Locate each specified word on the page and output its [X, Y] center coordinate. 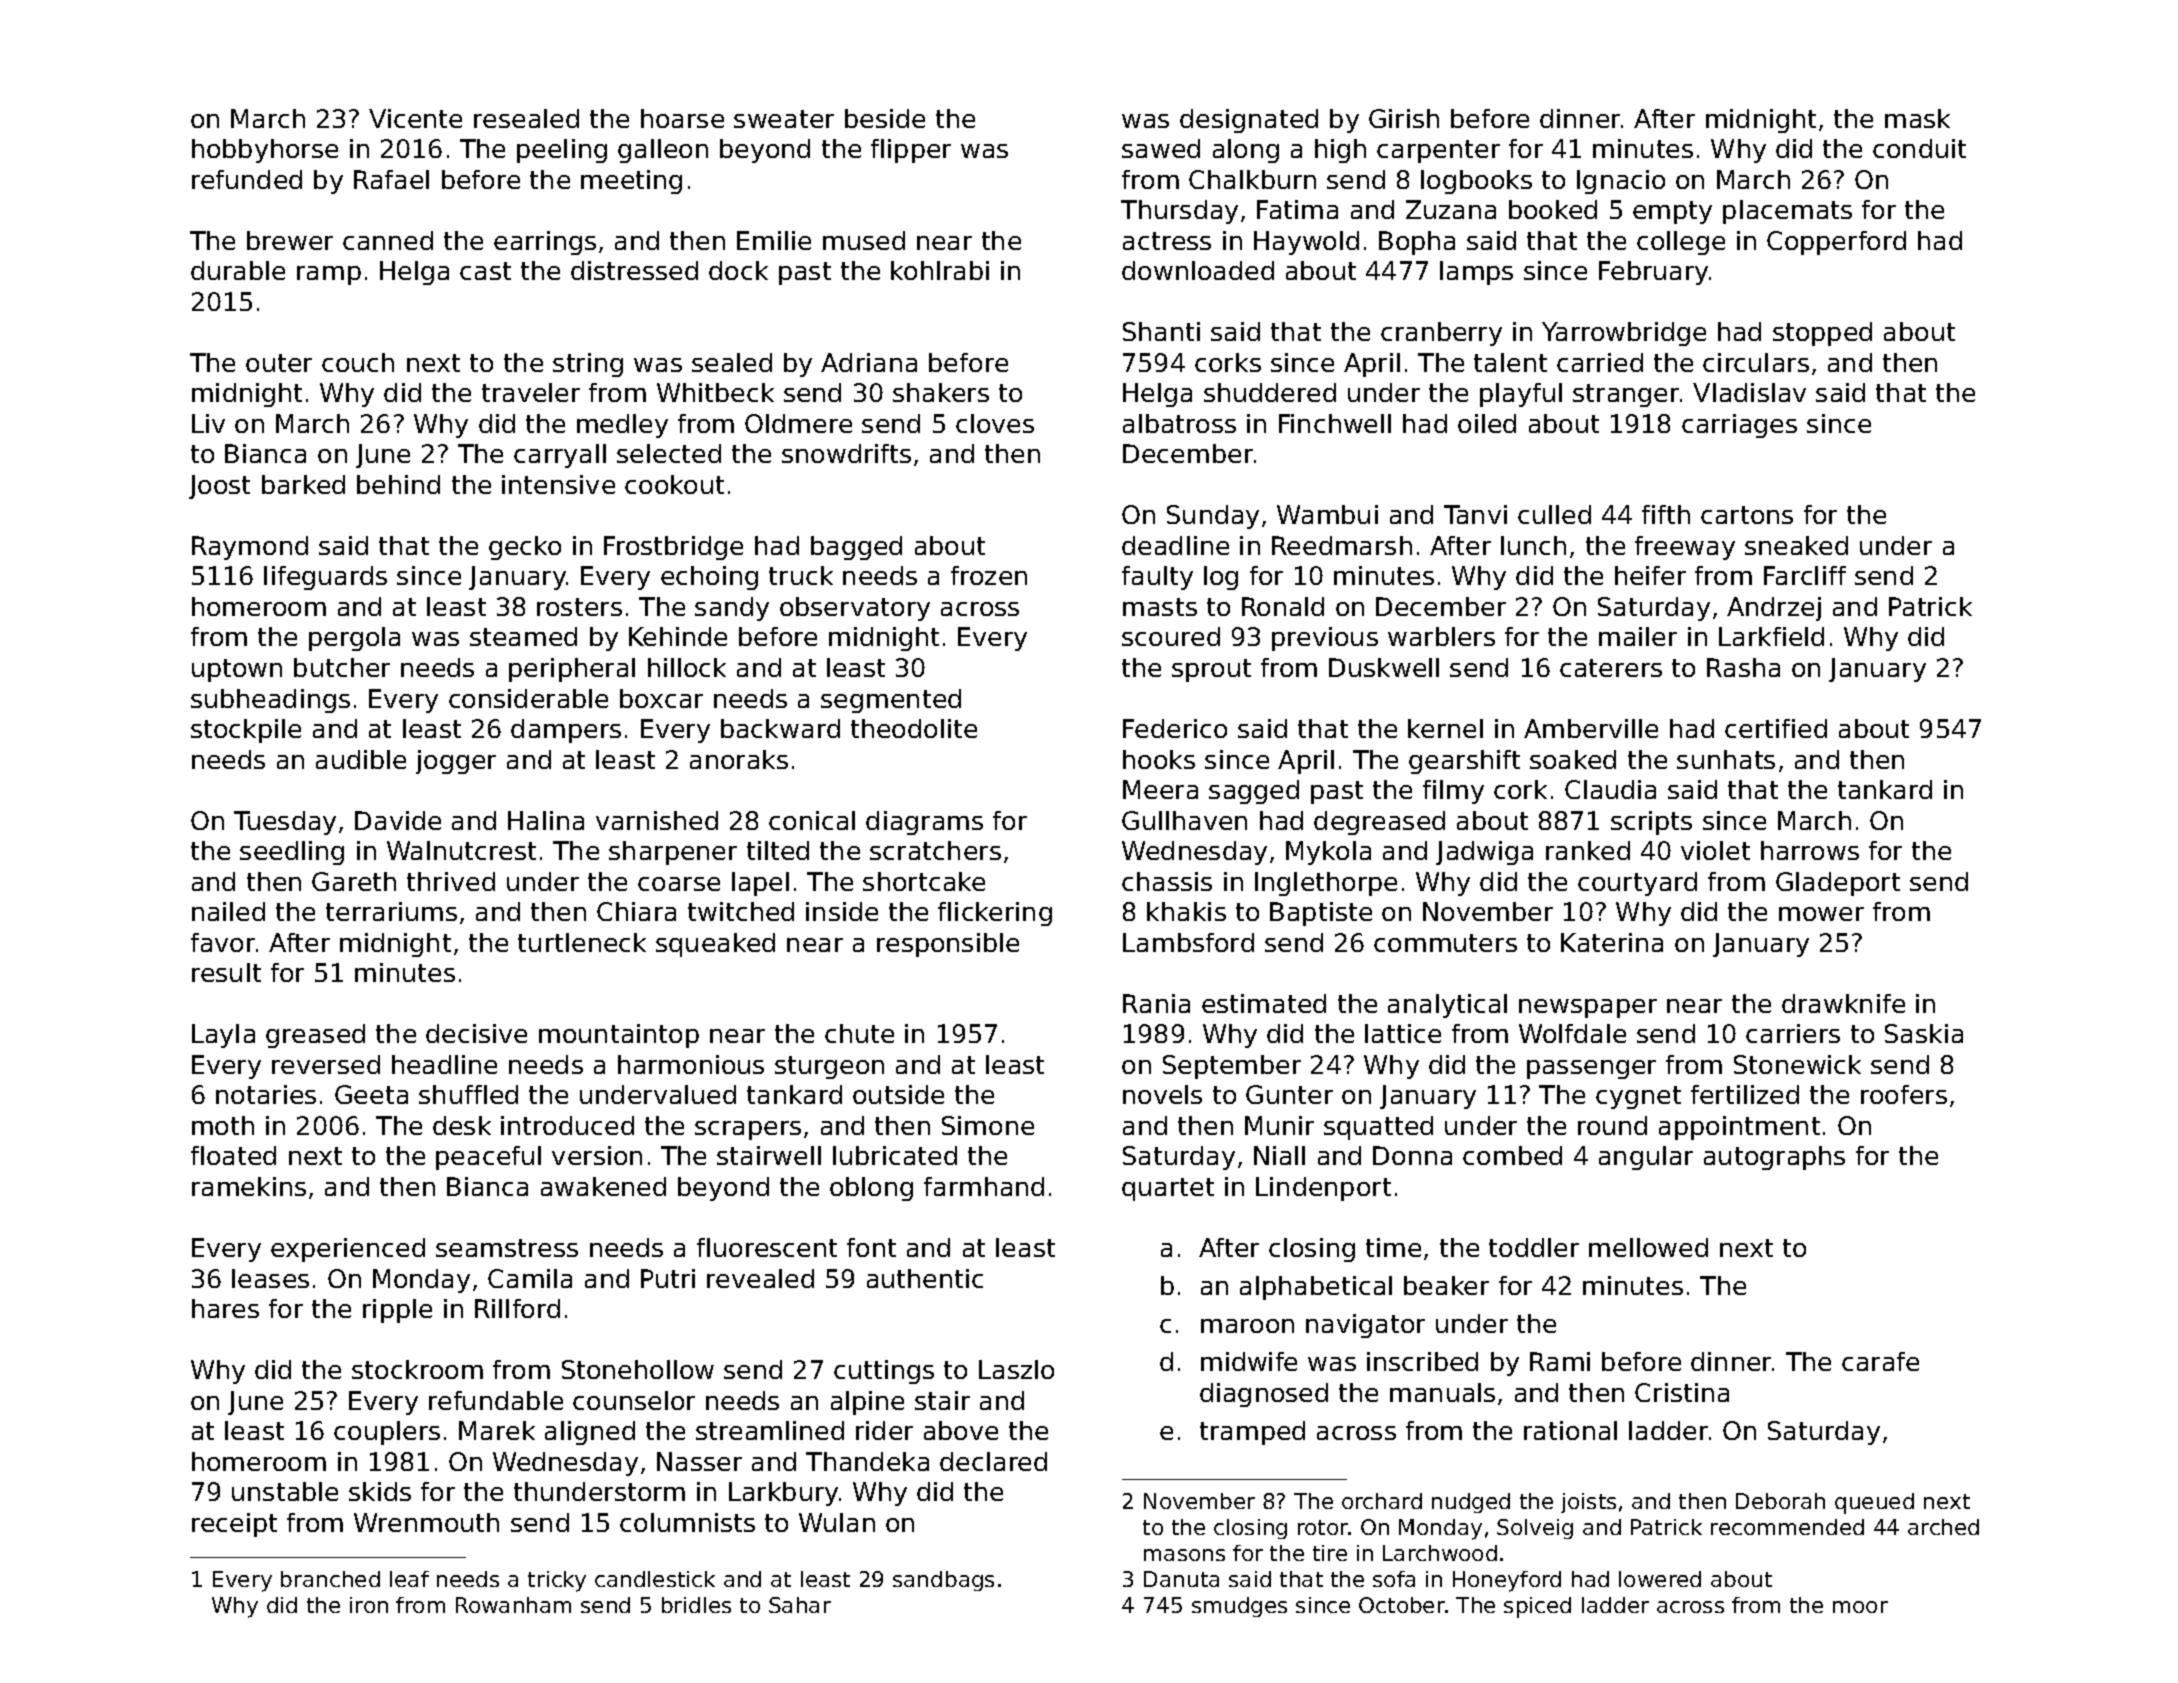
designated [1249, 121]
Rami [1560, 1361]
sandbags [943, 1581]
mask [1917, 118]
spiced [1537, 1607]
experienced [348, 1250]
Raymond [250, 548]
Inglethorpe [1326, 884]
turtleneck [582, 942]
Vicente [415, 118]
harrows [1810, 850]
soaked [1573, 759]
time [1393, 1247]
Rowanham [513, 1605]
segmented [891, 701]
